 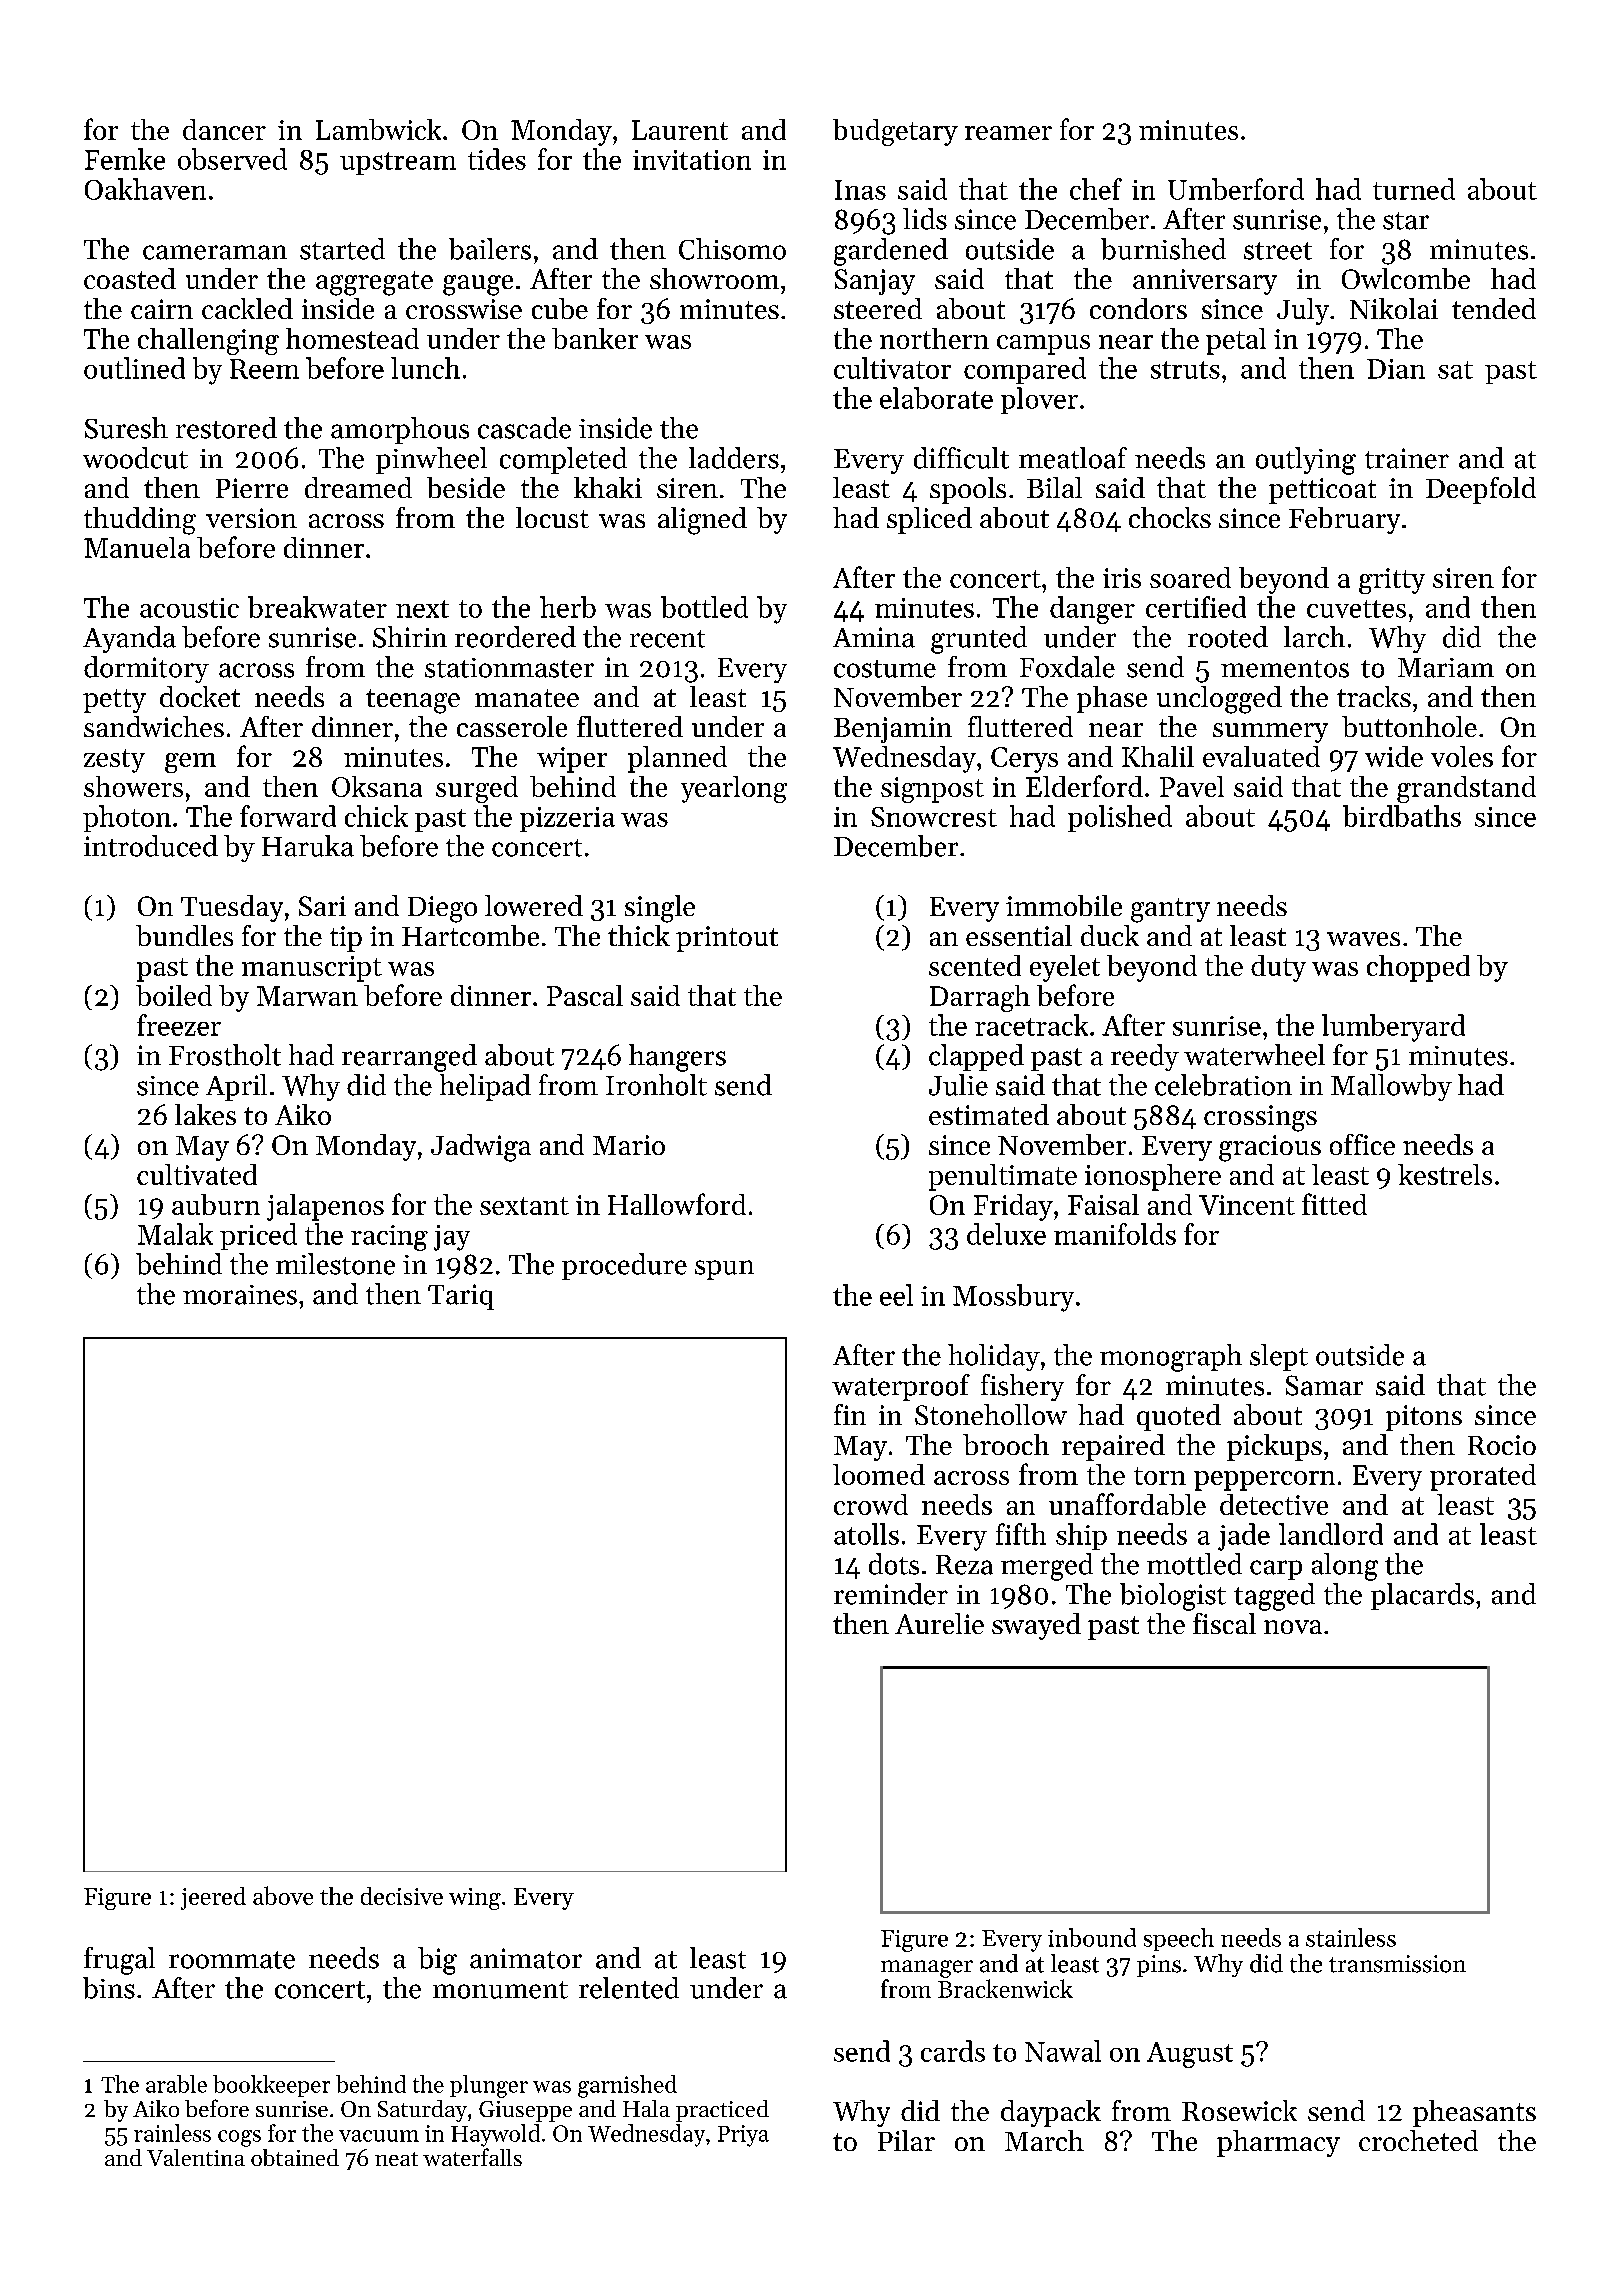 What do you see at coordinates (461, 1297) in the page?
I see `Tariq` at bounding box center [461, 1297].
